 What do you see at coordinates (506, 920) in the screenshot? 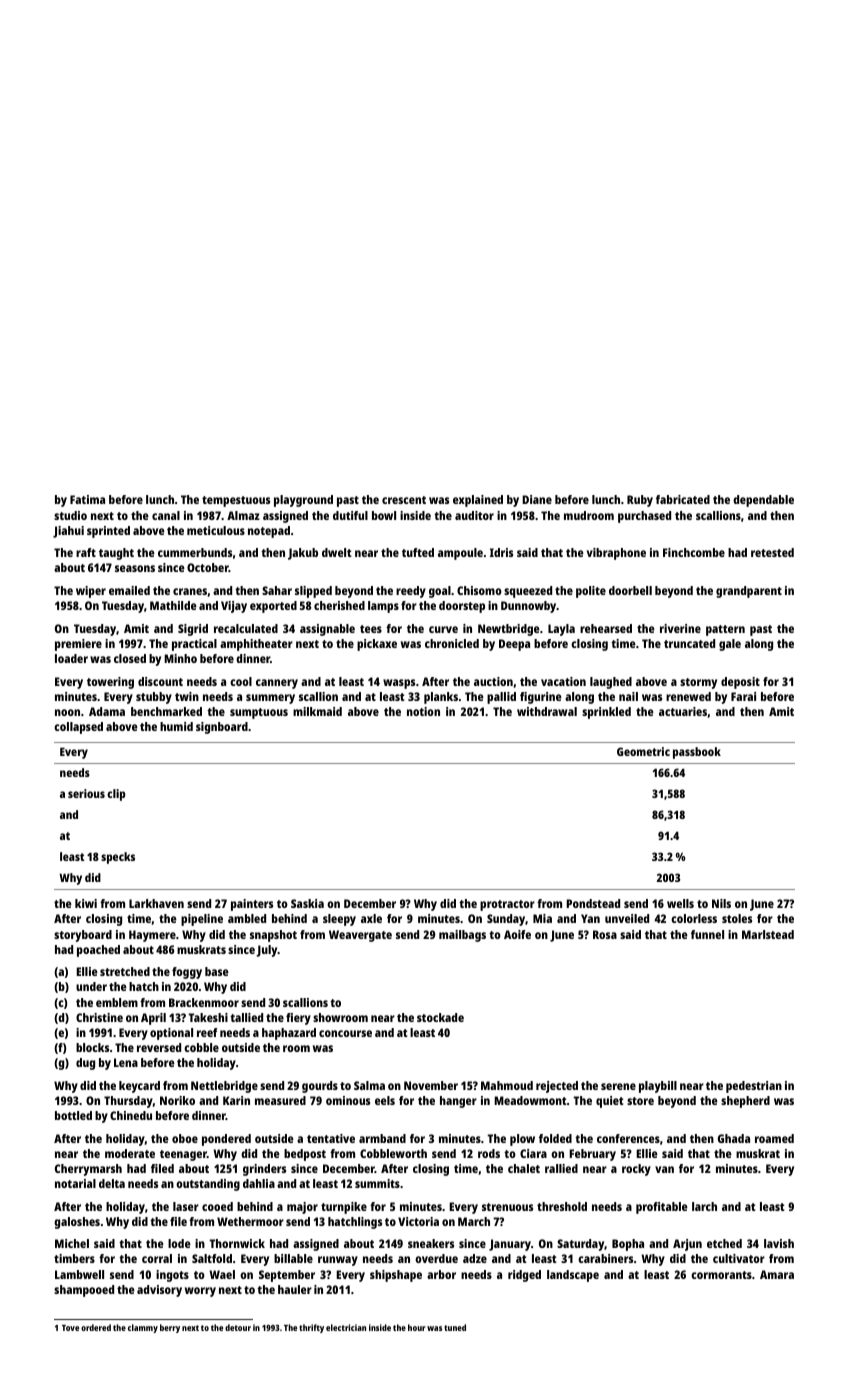
I see `Sunday` at bounding box center [506, 920].
